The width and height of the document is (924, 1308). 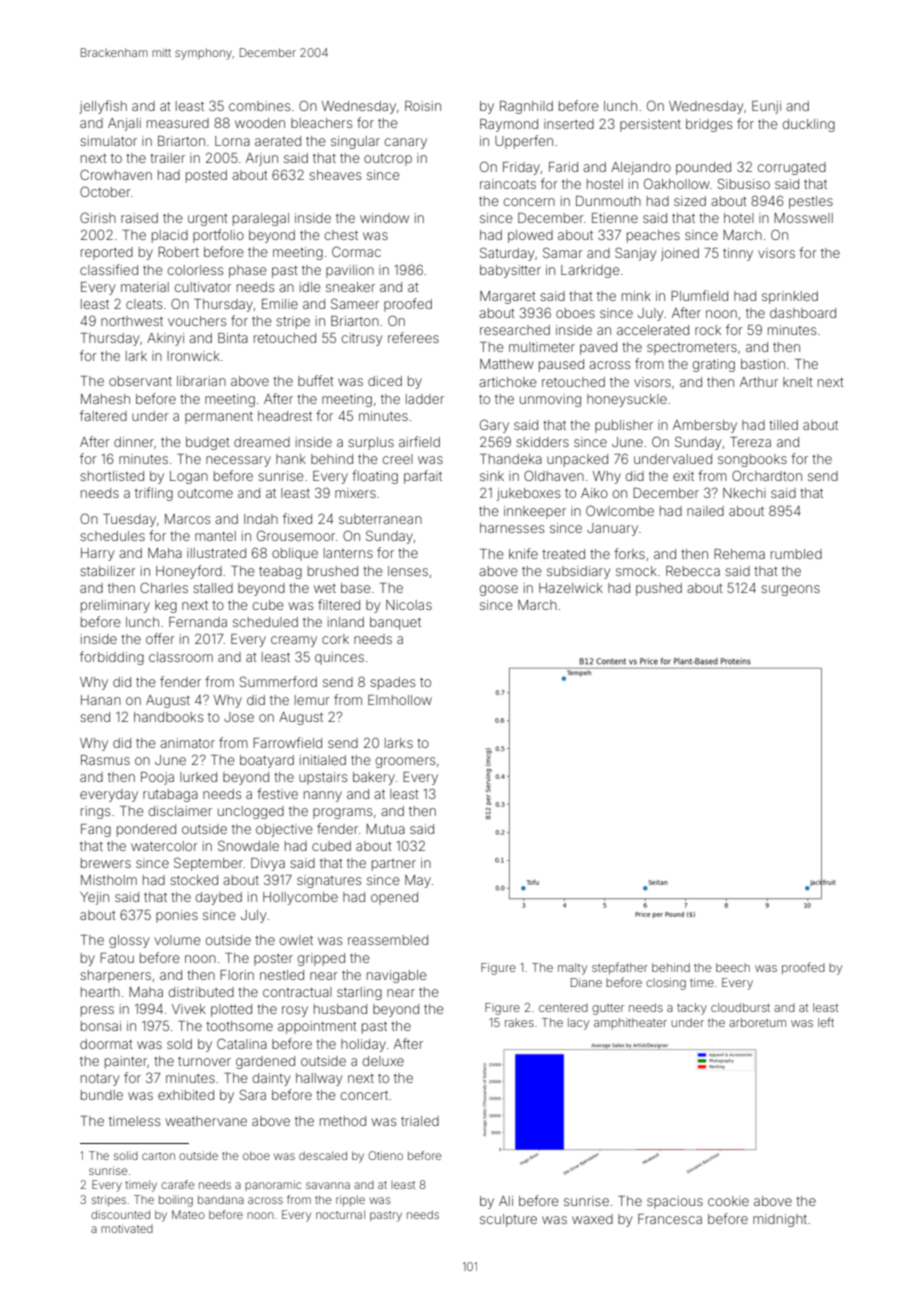 I want to click on Eunji, so click(x=766, y=107).
